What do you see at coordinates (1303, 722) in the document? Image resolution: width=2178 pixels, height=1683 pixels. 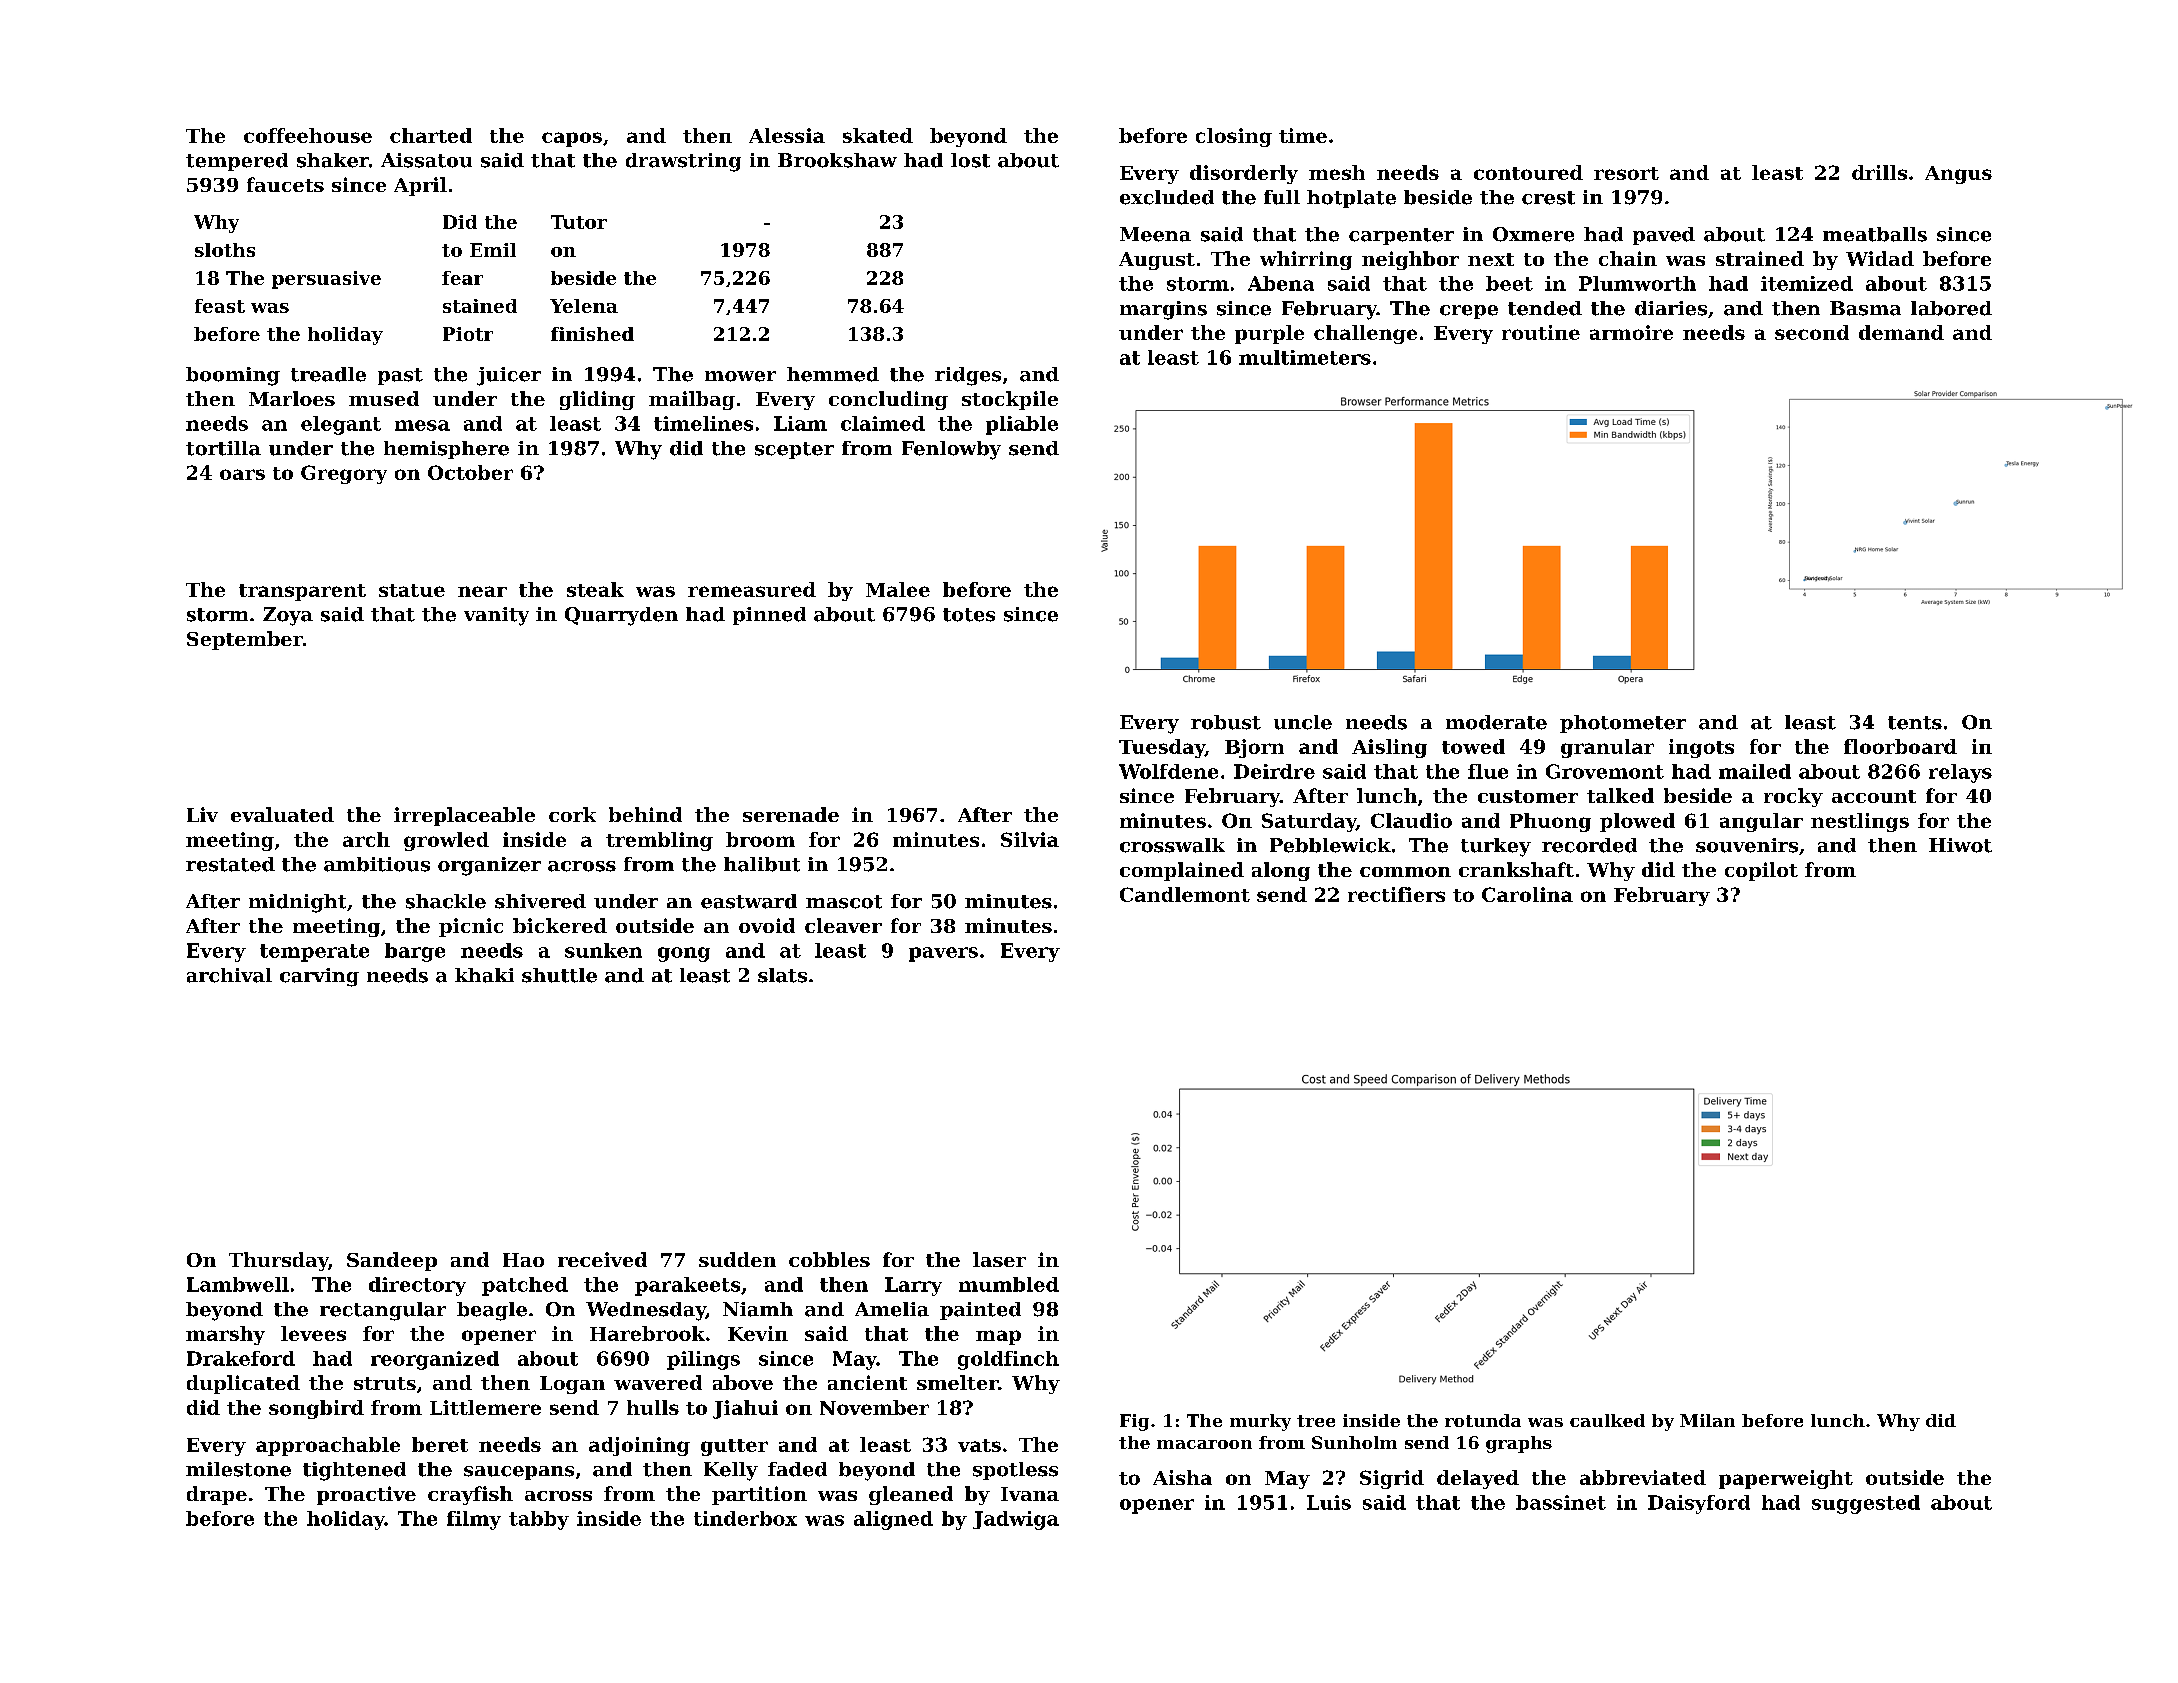 I see `uncle` at bounding box center [1303, 722].
